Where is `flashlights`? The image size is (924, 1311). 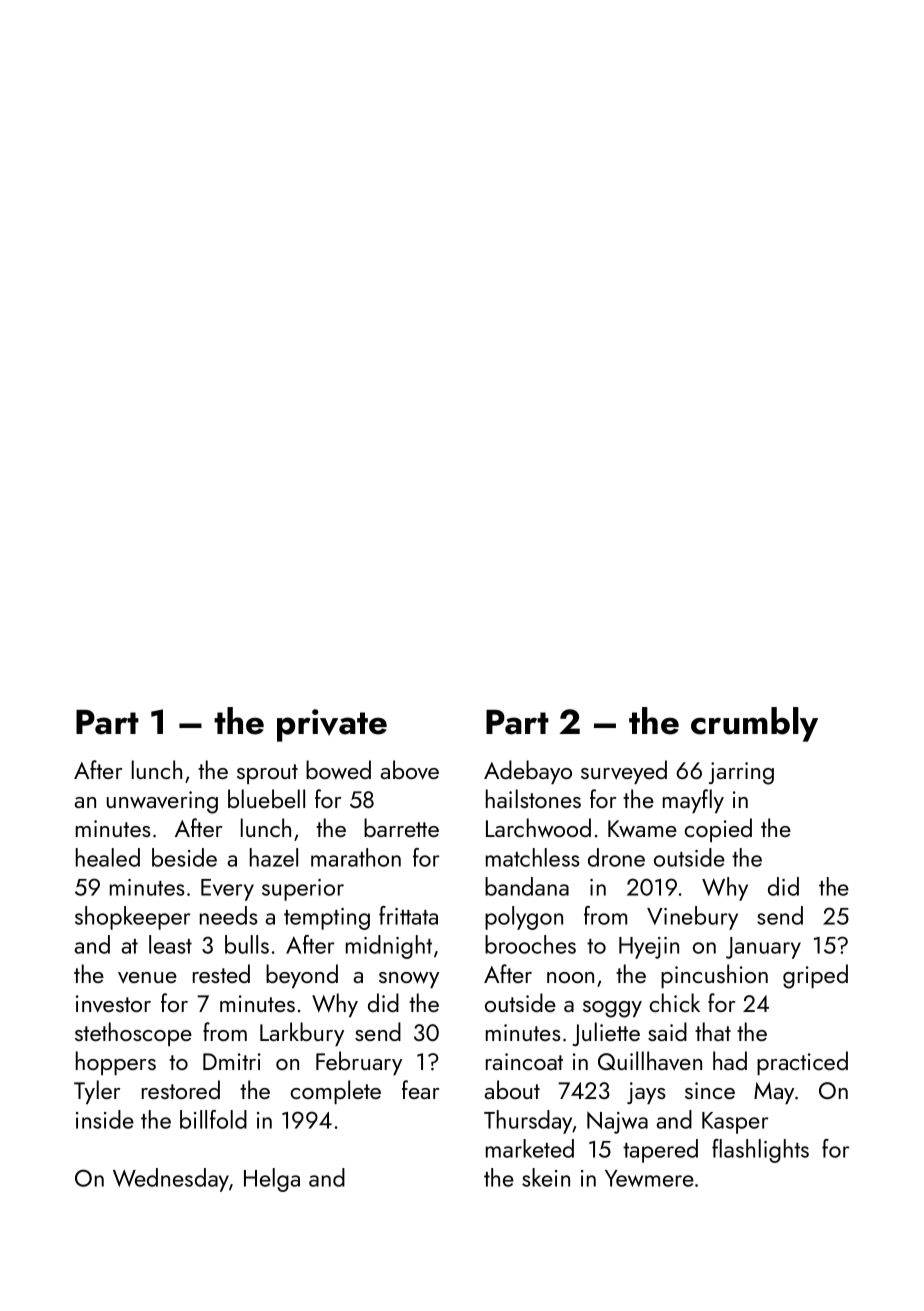 flashlights is located at coordinates (760, 1151).
